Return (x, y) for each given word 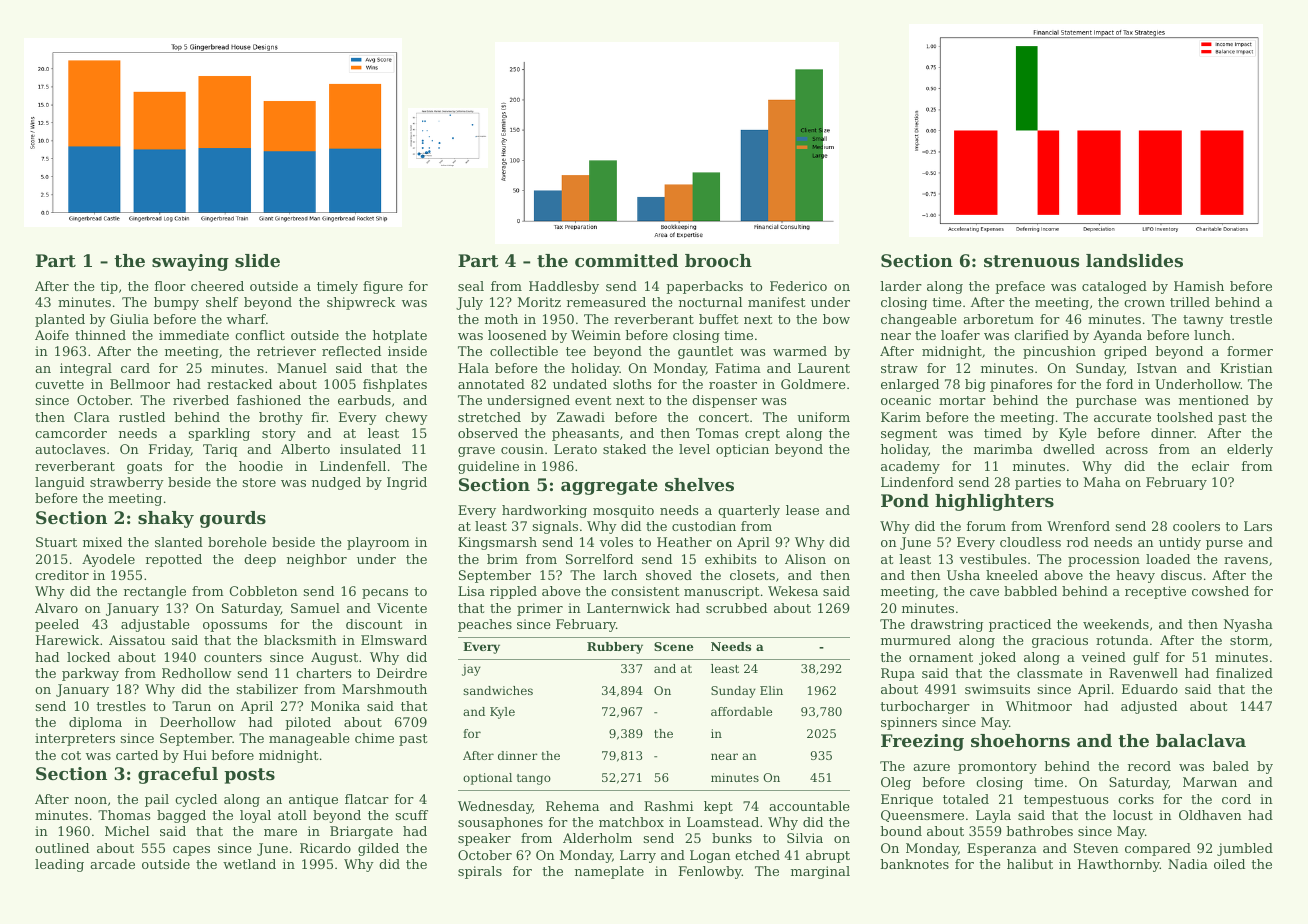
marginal (820, 872)
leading (59, 865)
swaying (190, 262)
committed (626, 260)
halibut (1030, 864)
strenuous (1031, 261)
